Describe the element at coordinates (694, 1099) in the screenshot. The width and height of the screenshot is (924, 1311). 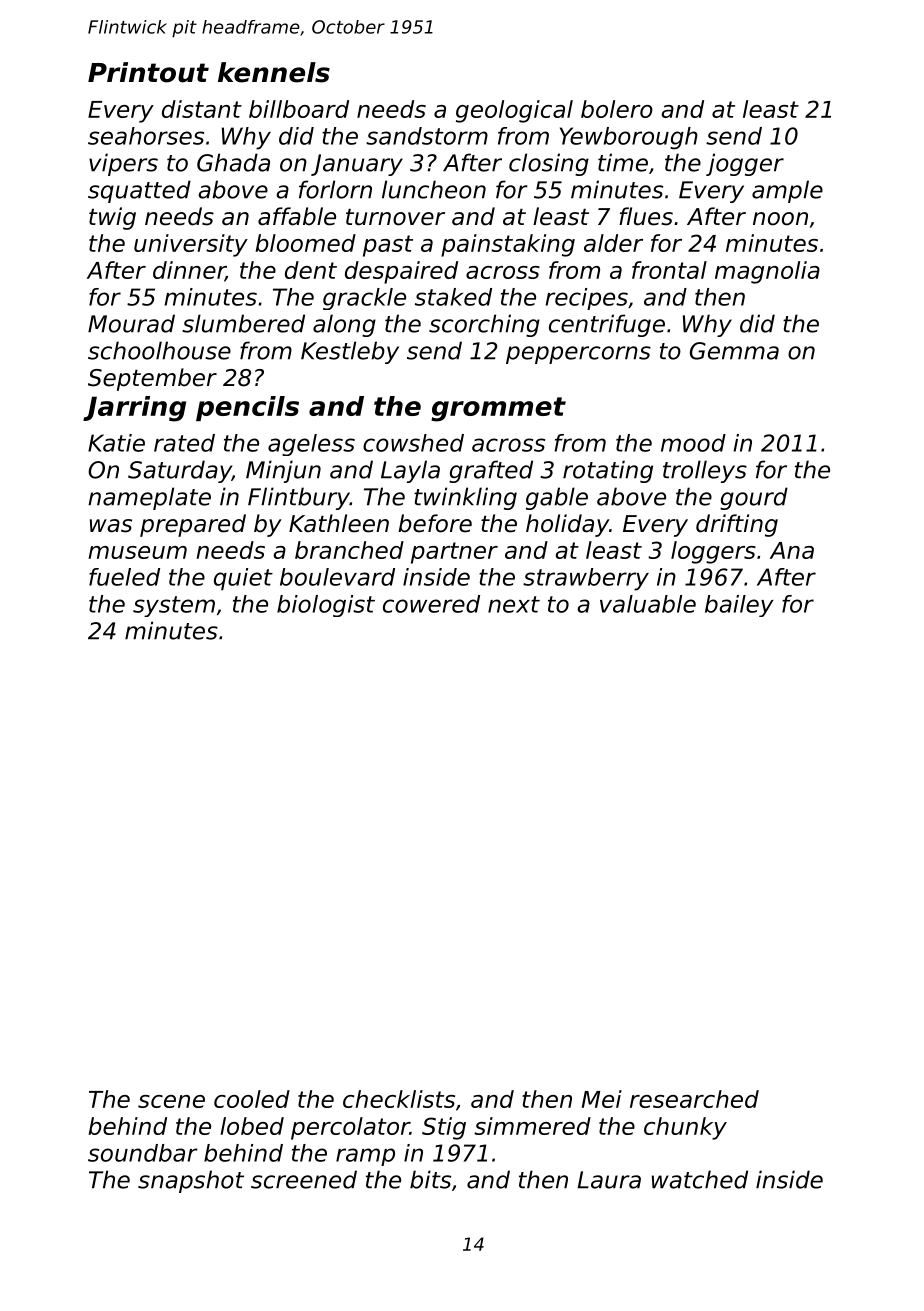
I see `researched` at that location.
